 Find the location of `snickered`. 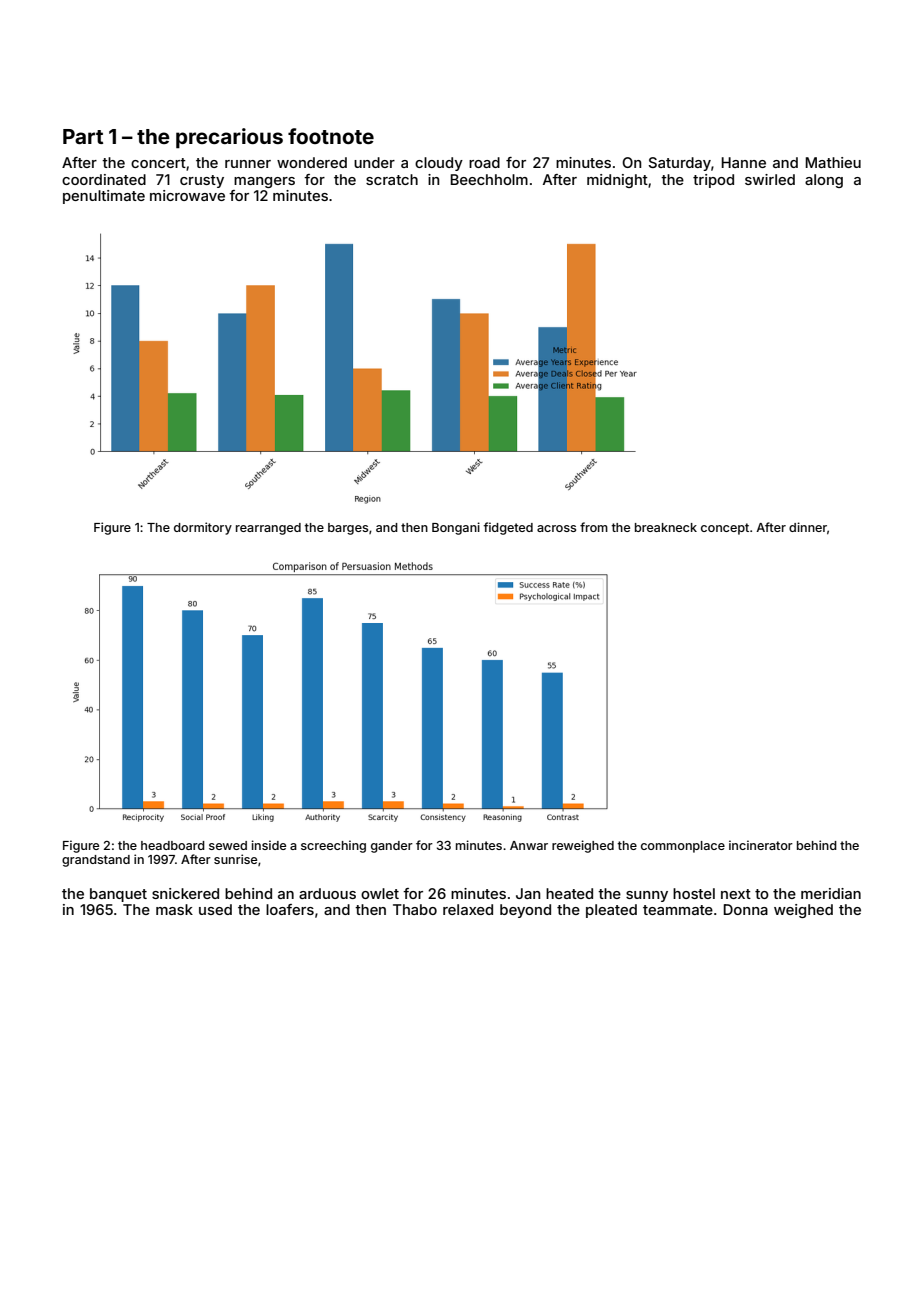

snickered is located at coordinates (185, 893).
